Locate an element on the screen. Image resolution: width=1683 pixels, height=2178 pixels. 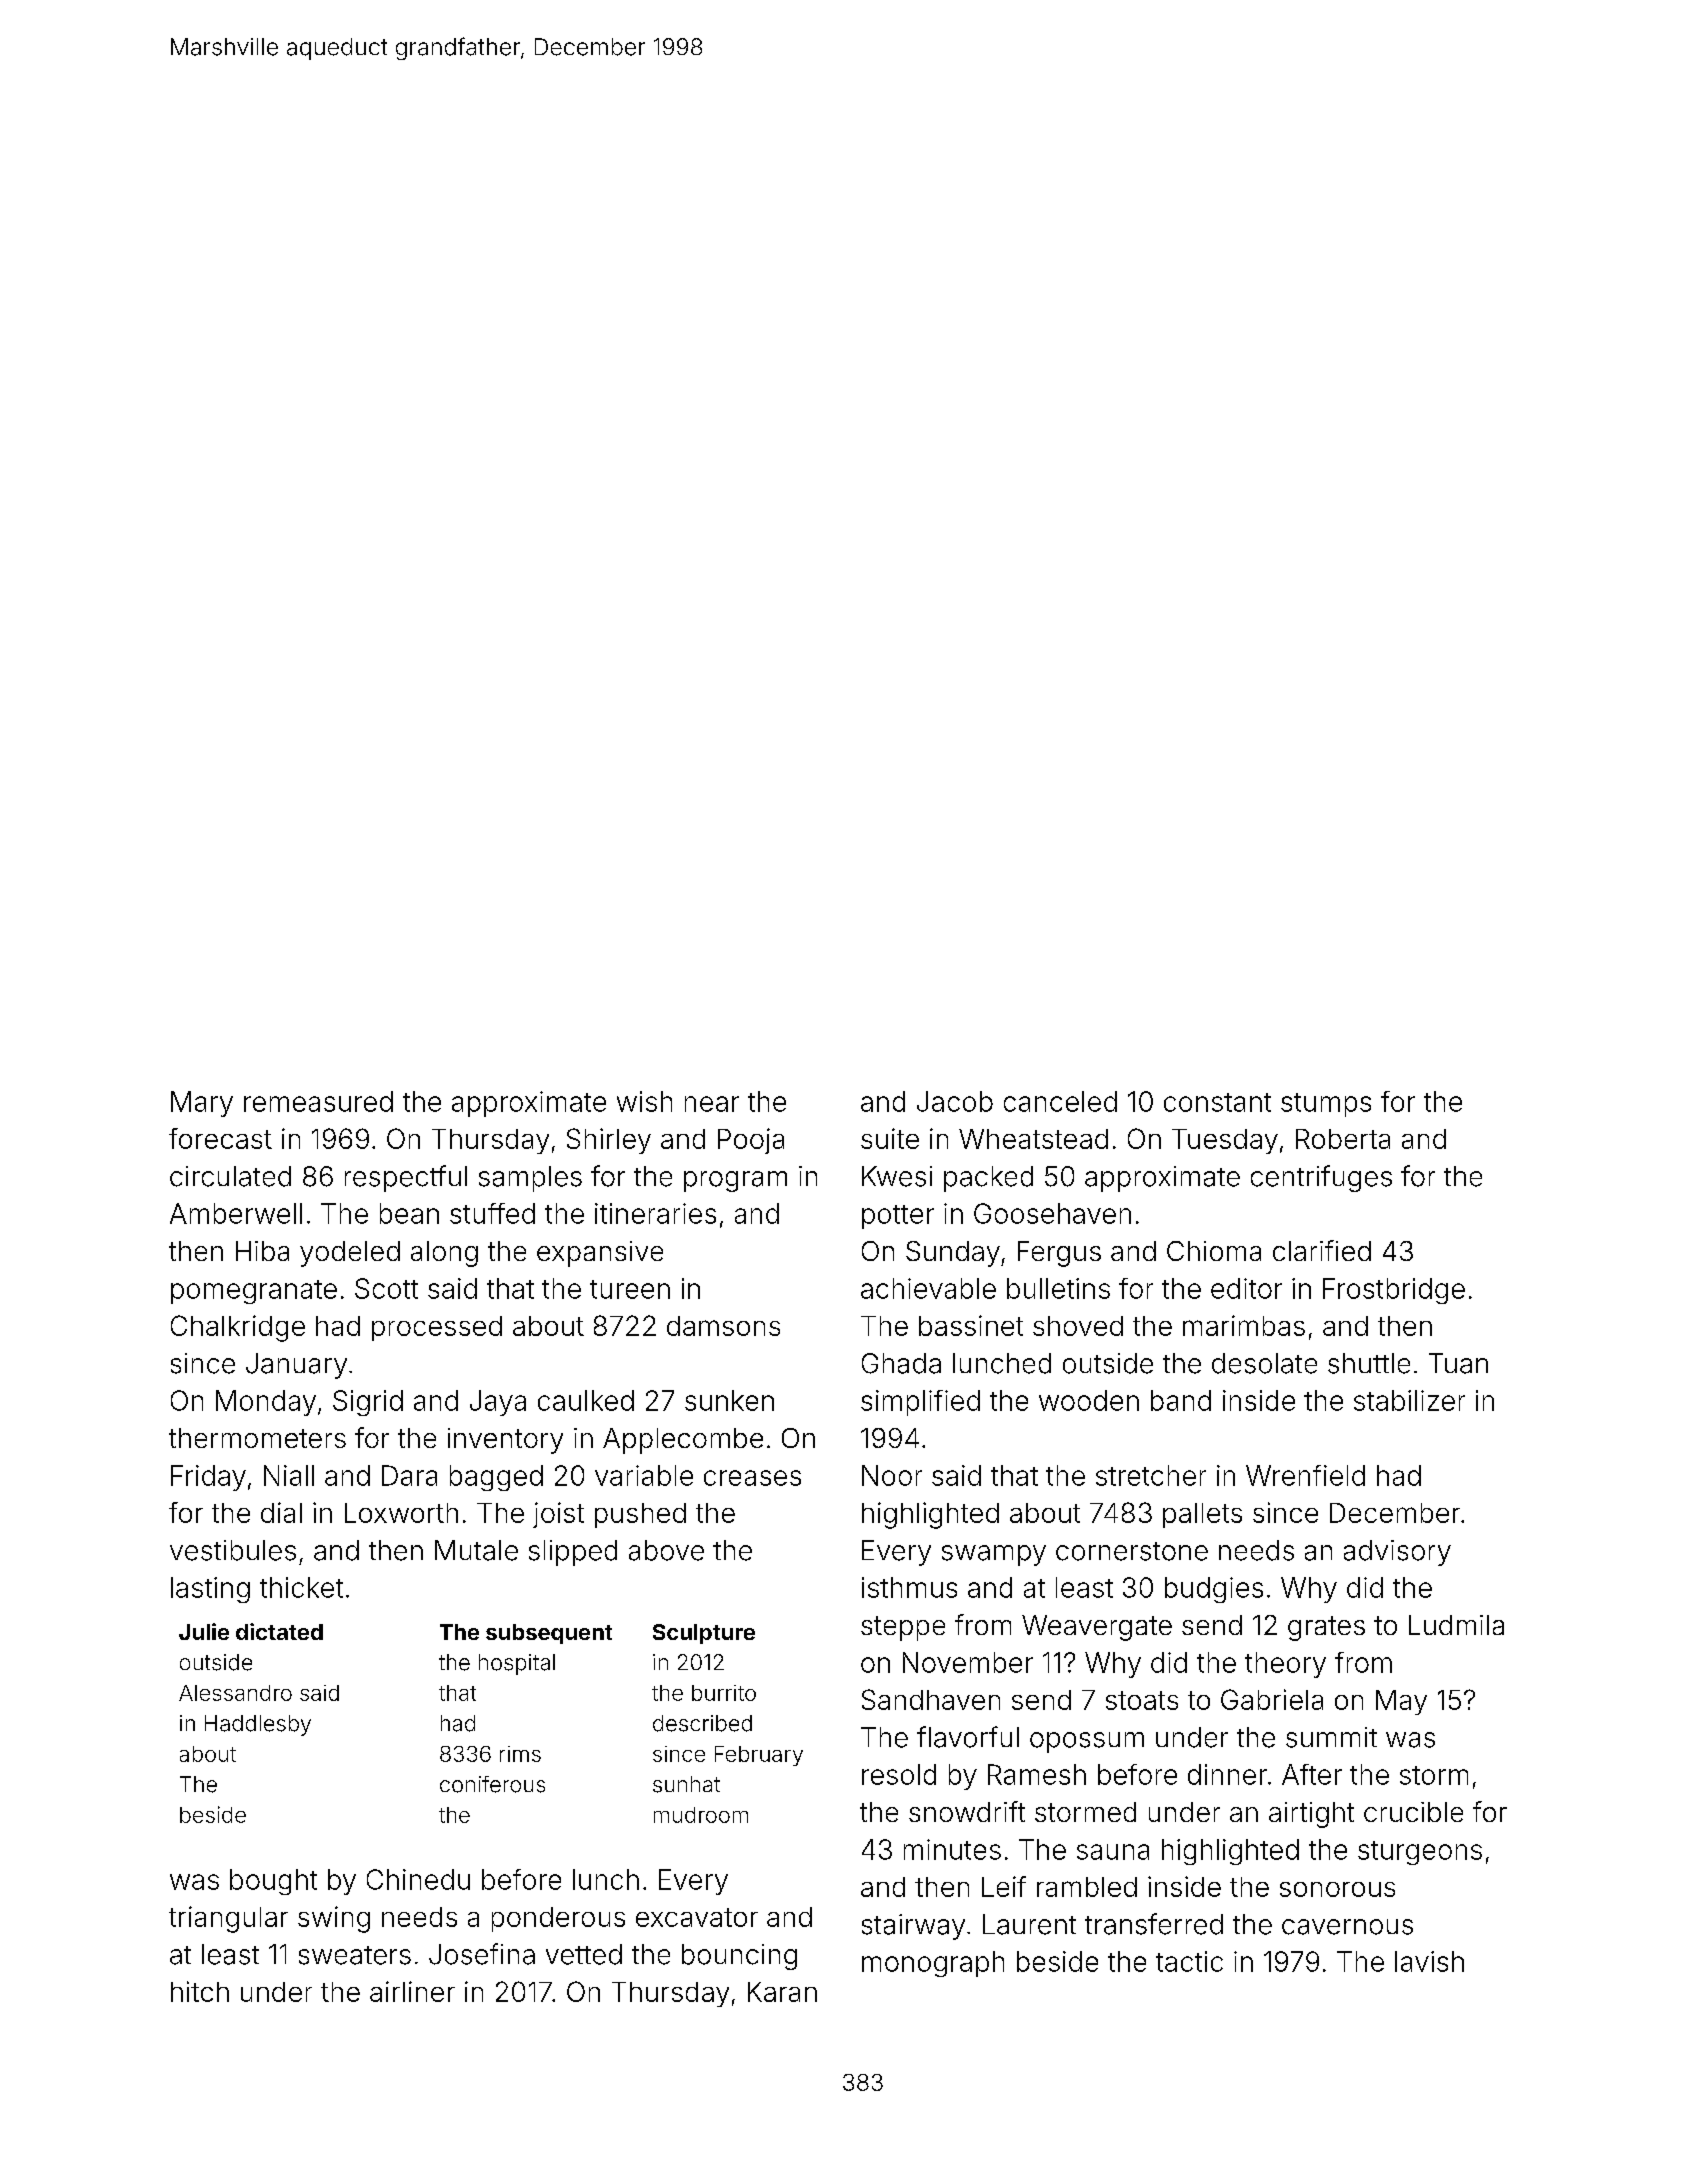
vestibules is located at coordinates (233, 1550).
